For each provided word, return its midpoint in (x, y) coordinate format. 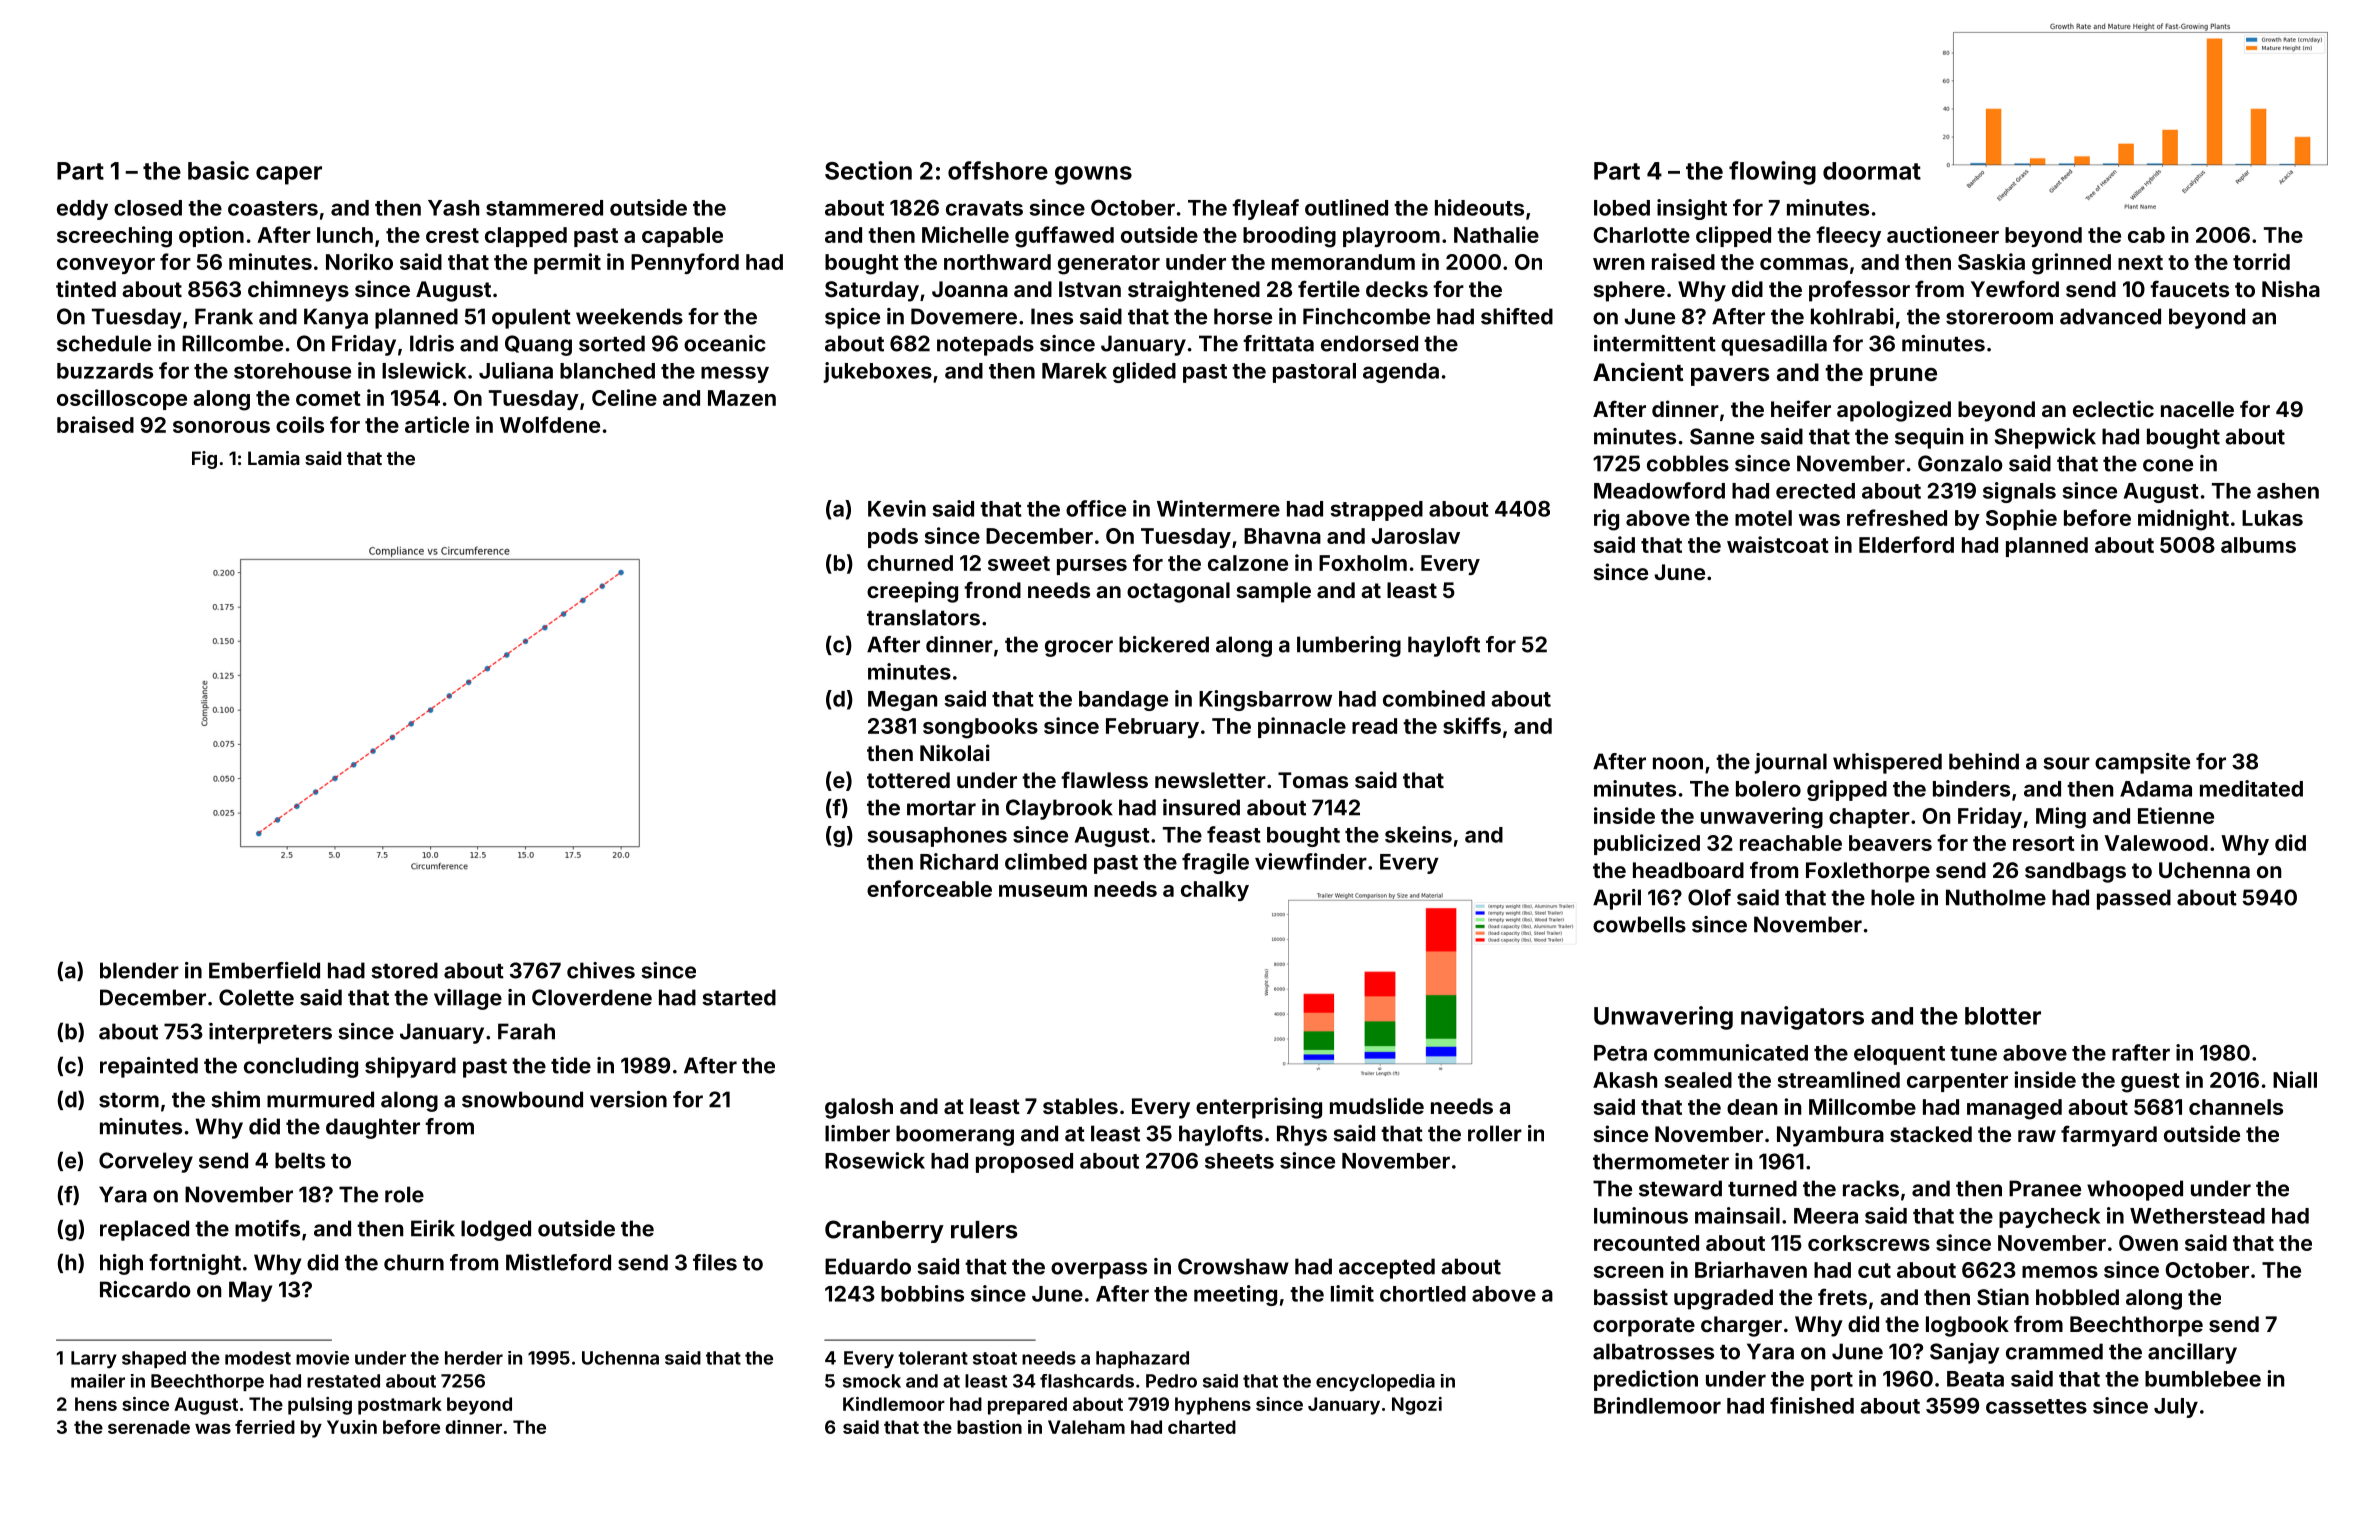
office (1096, 508)
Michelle (965, 234)
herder (474, 1358)
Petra (1620, 1053)
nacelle (2197, 409)
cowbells (1639, 924)
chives (601, 970)
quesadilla (1774, 345)
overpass (1099, 1270)
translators (923, 617)
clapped (526, 237)
